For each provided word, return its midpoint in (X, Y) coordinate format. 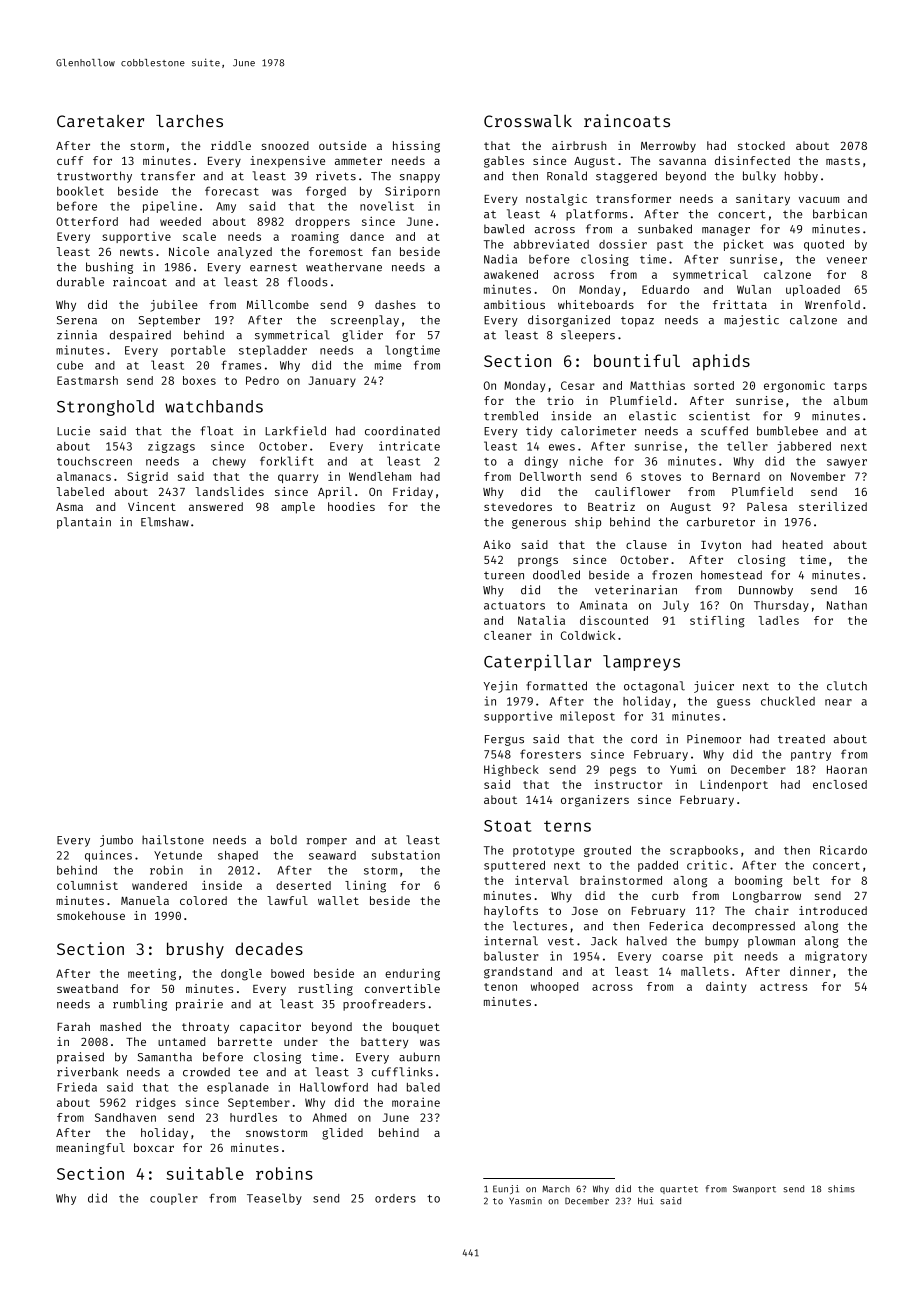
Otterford (87, 221)
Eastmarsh (87, 380)
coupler (174, 1199)
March (556, 1189)
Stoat (507, 826)
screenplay (365, 321)
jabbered (804, 447)
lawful (287, 900)
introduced (833, 910)
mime (388, 365)
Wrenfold (832, 304)
